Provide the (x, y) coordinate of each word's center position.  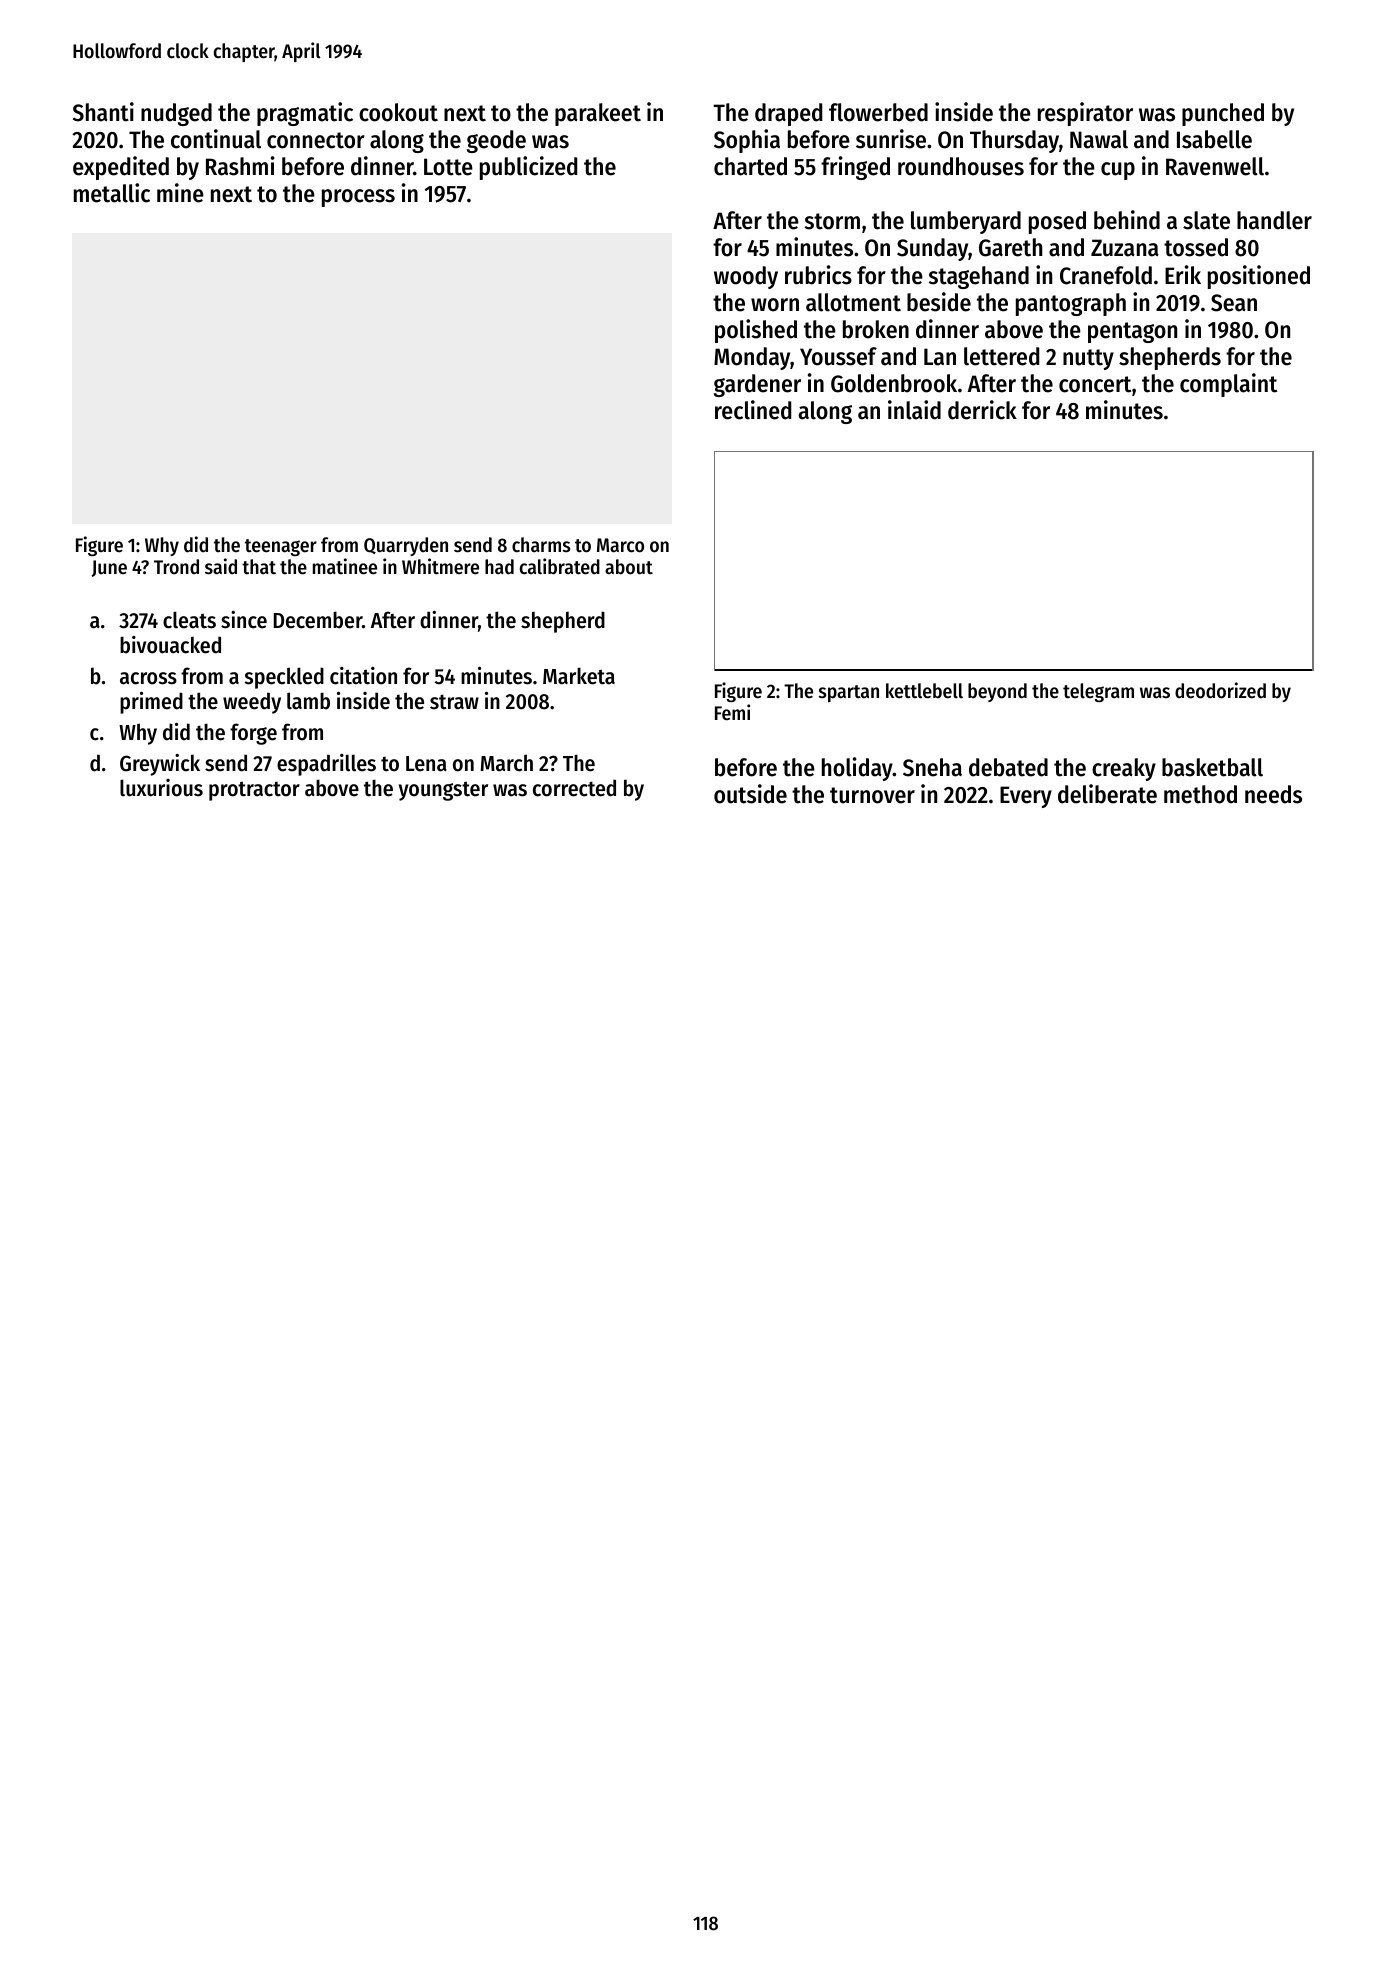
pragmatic (305, 114)
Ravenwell (1215, 166)
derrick (982, 410)
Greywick (160, 765)
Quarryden (406, 546)
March (506, 763)
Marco (620, 545)
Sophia (747, 141)
